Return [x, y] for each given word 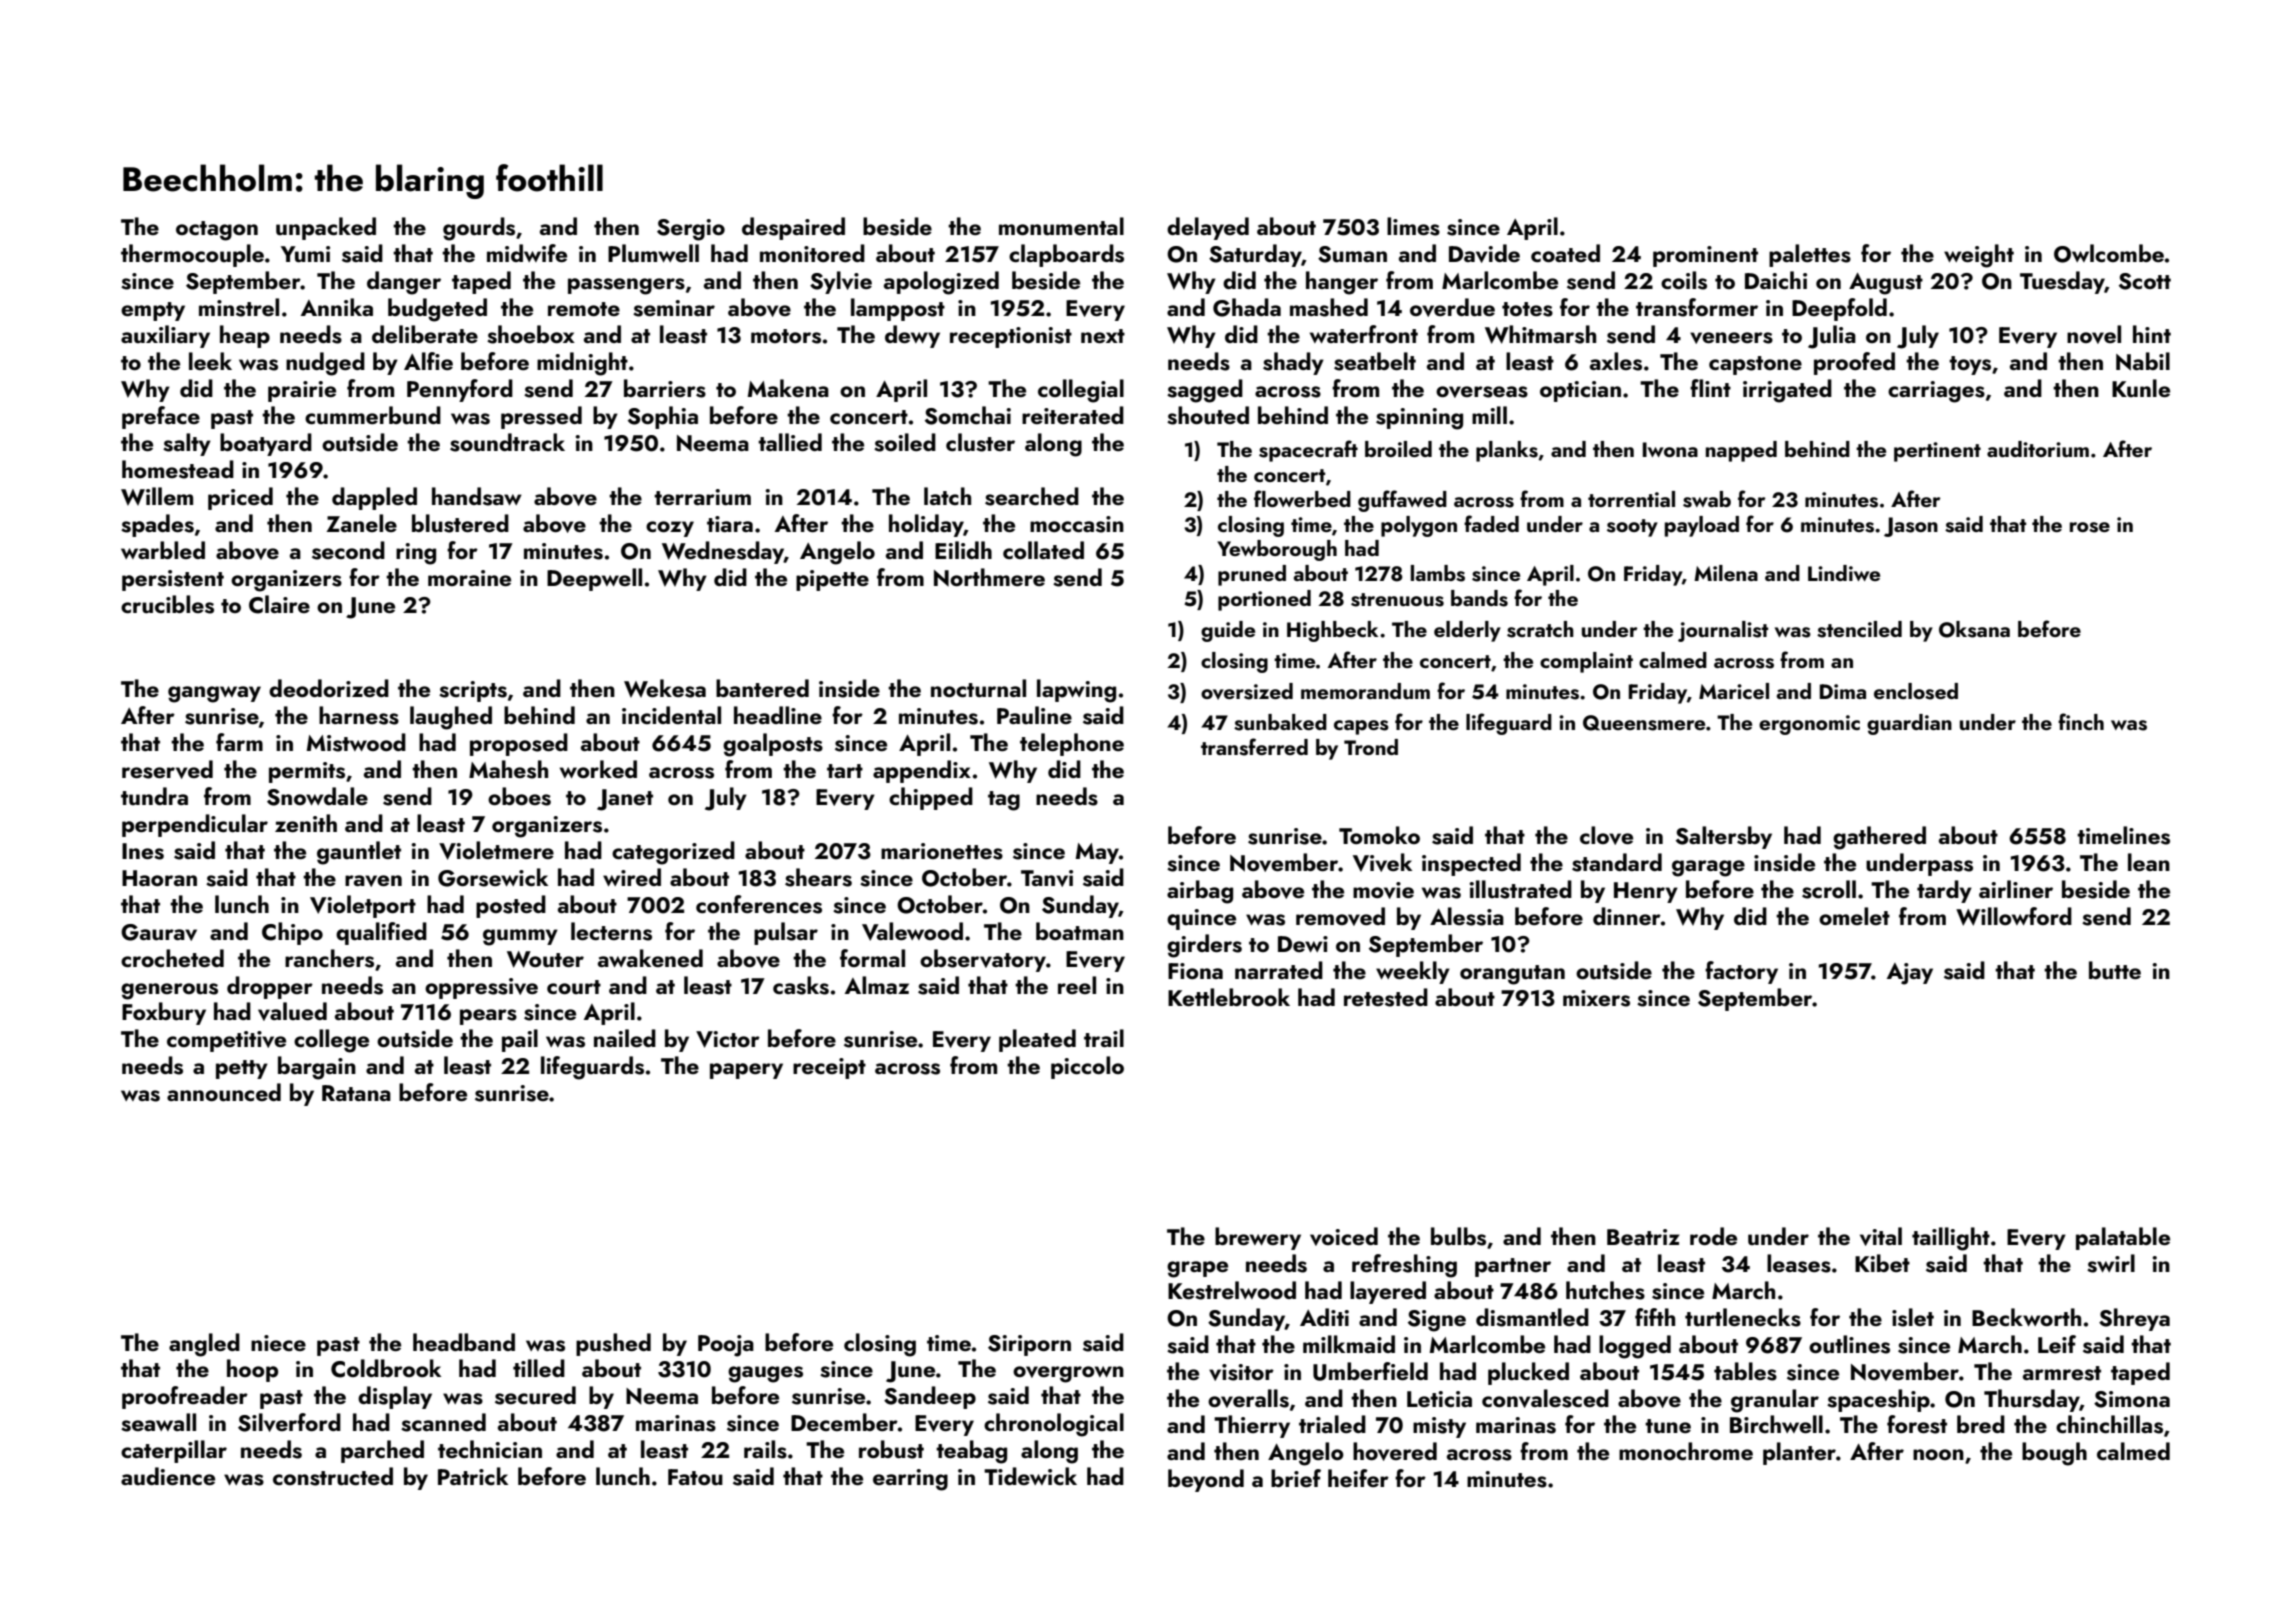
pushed [613, 1344]
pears [488, 1017]
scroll [1829, 889]
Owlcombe [2109, 253]
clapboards [1066, 255]
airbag [1200, 892]
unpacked [326, 228]
